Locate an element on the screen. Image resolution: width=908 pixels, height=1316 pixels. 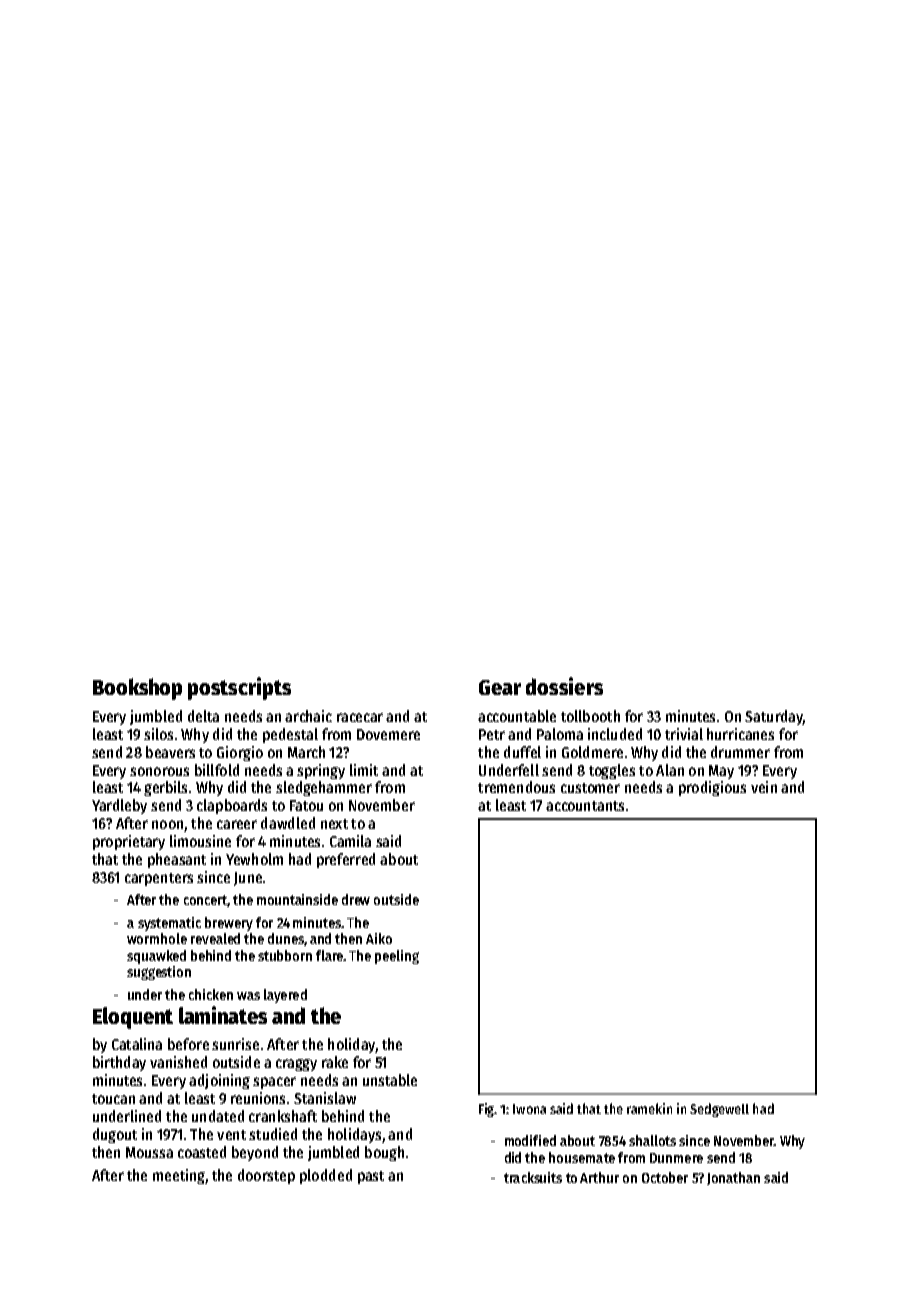
Aiko is located at coordinates (379, 938).
